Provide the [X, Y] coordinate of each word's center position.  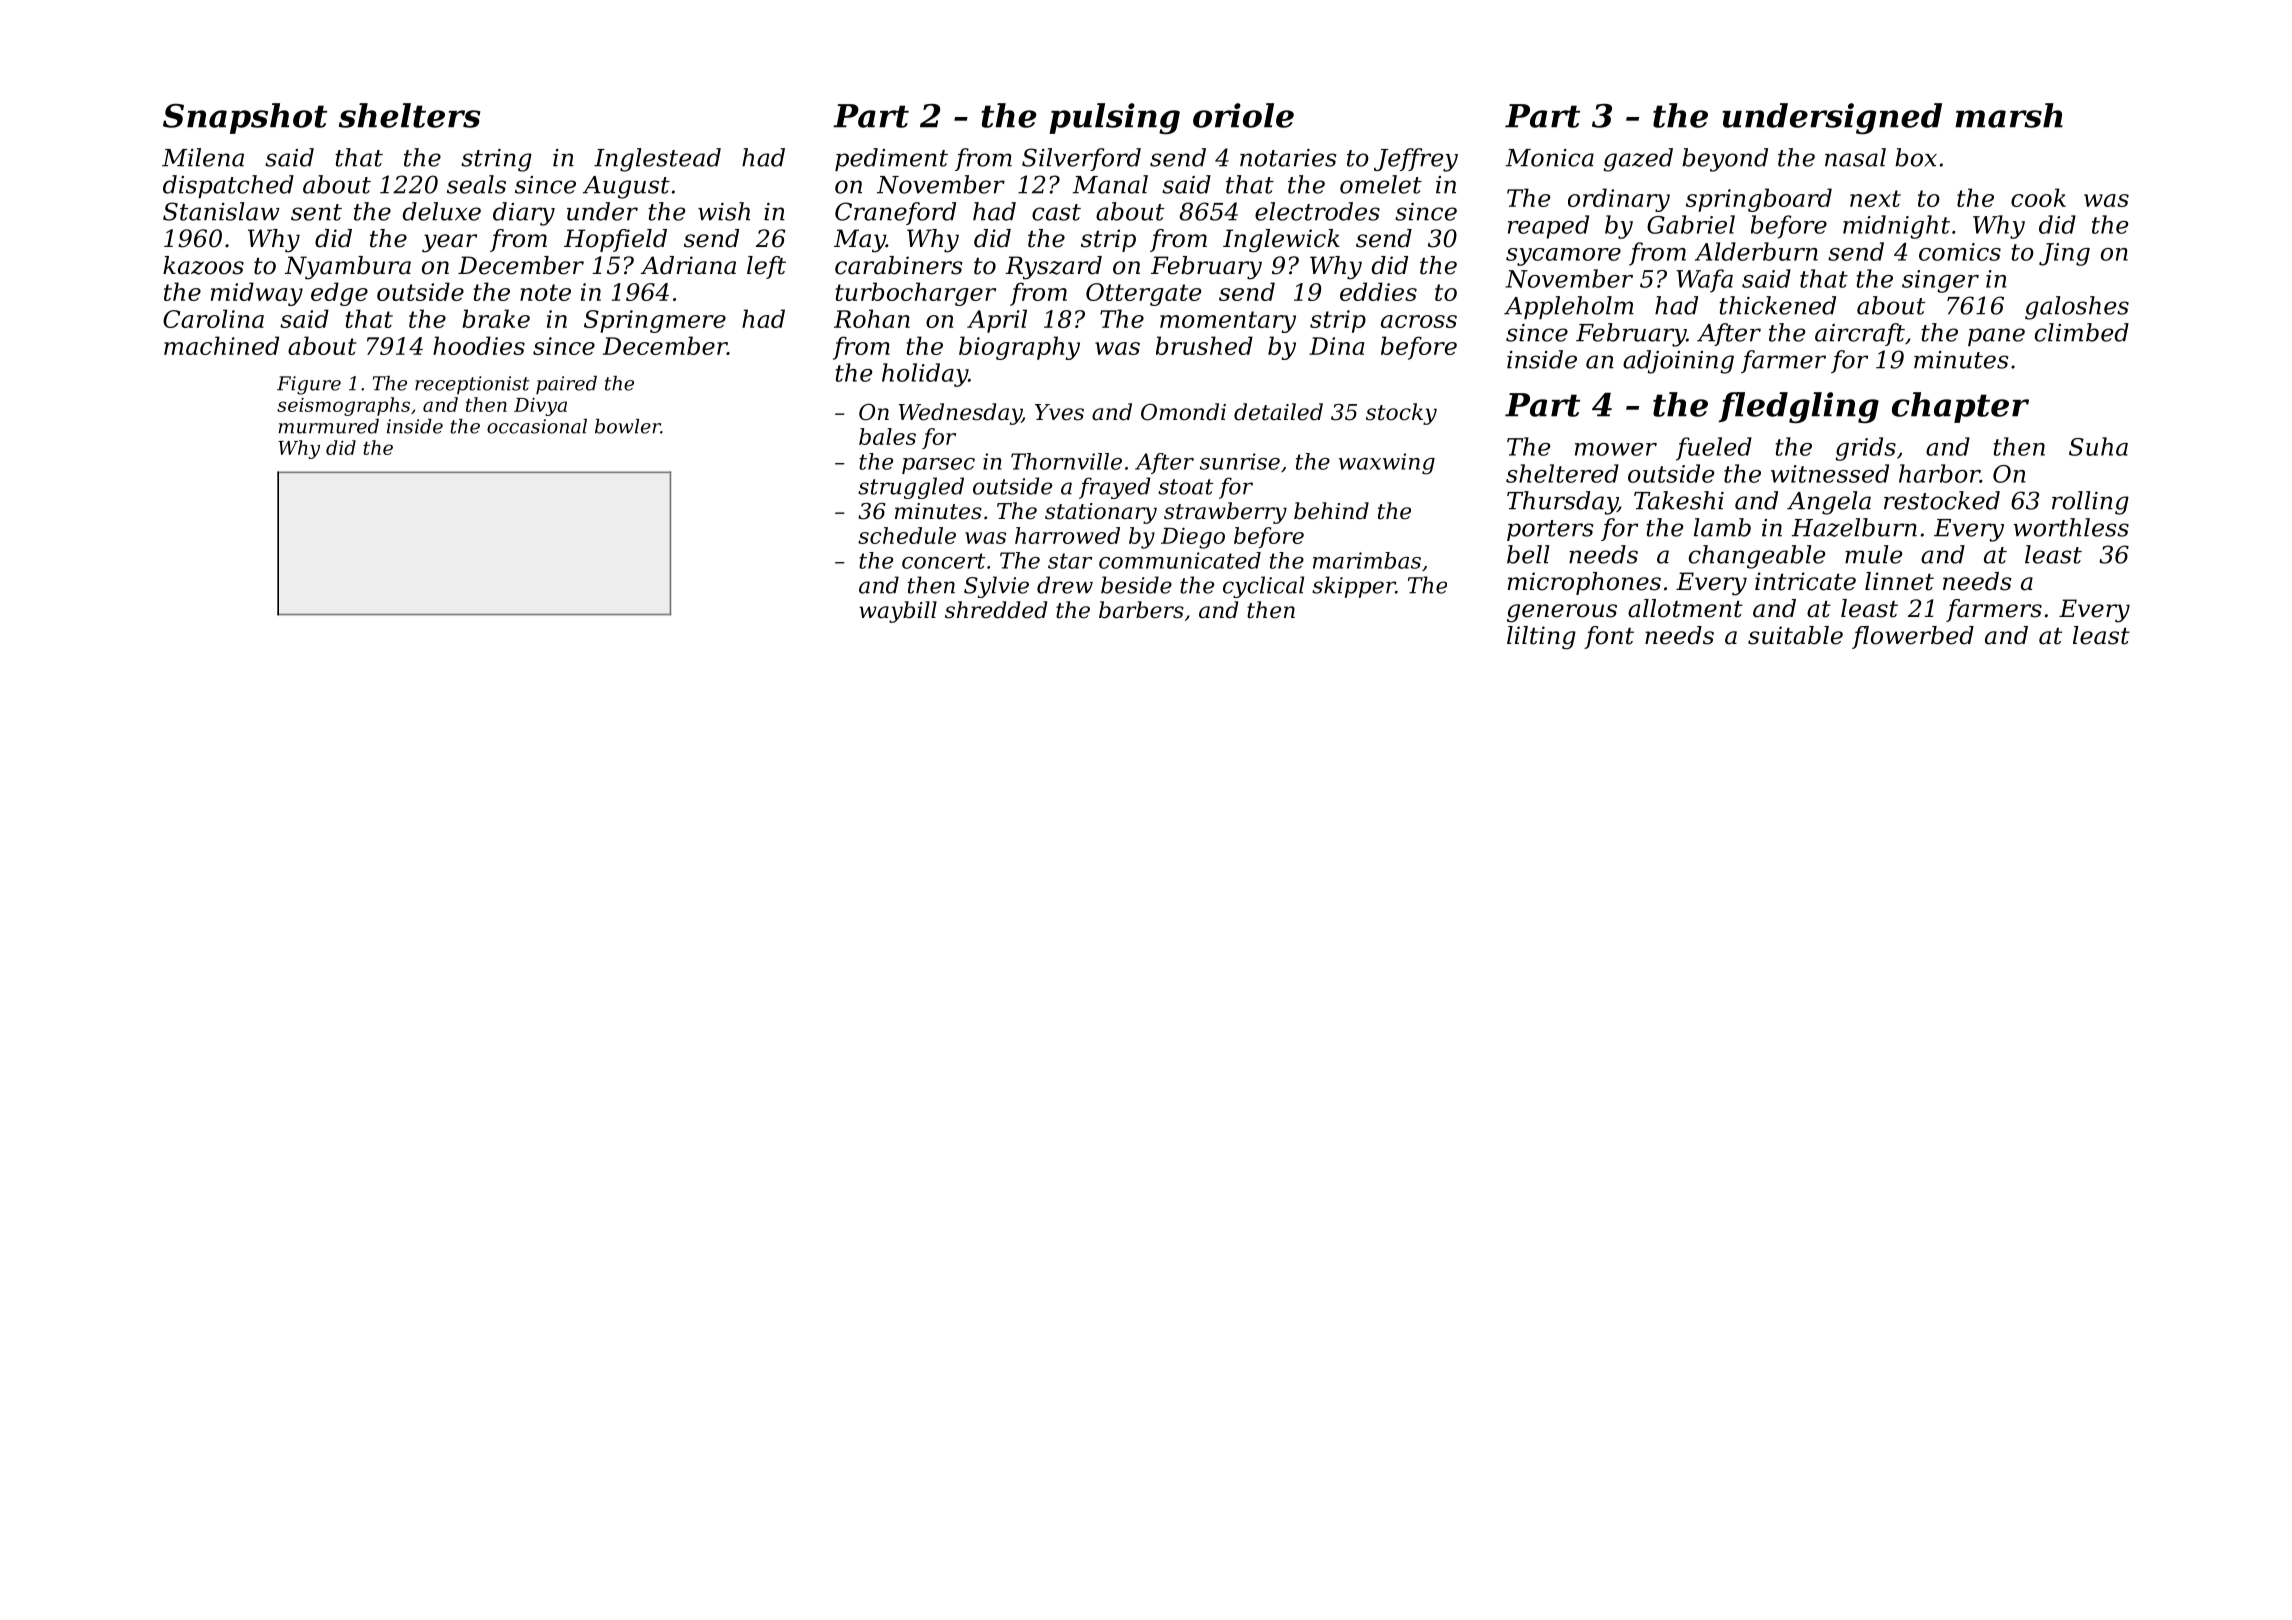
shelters [410, 115]
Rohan [872, 318]
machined [221, 345]
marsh [2009, 115]
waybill [898, 612]
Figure [309, 385]
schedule [907, 535]
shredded [996, 610]
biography [1019, 348]
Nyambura [348, 268]
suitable [1795, 635]
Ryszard [1053, 268]
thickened [1777, 305]
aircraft [1860, 334]
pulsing [1114, 119]
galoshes [2077, 308]
